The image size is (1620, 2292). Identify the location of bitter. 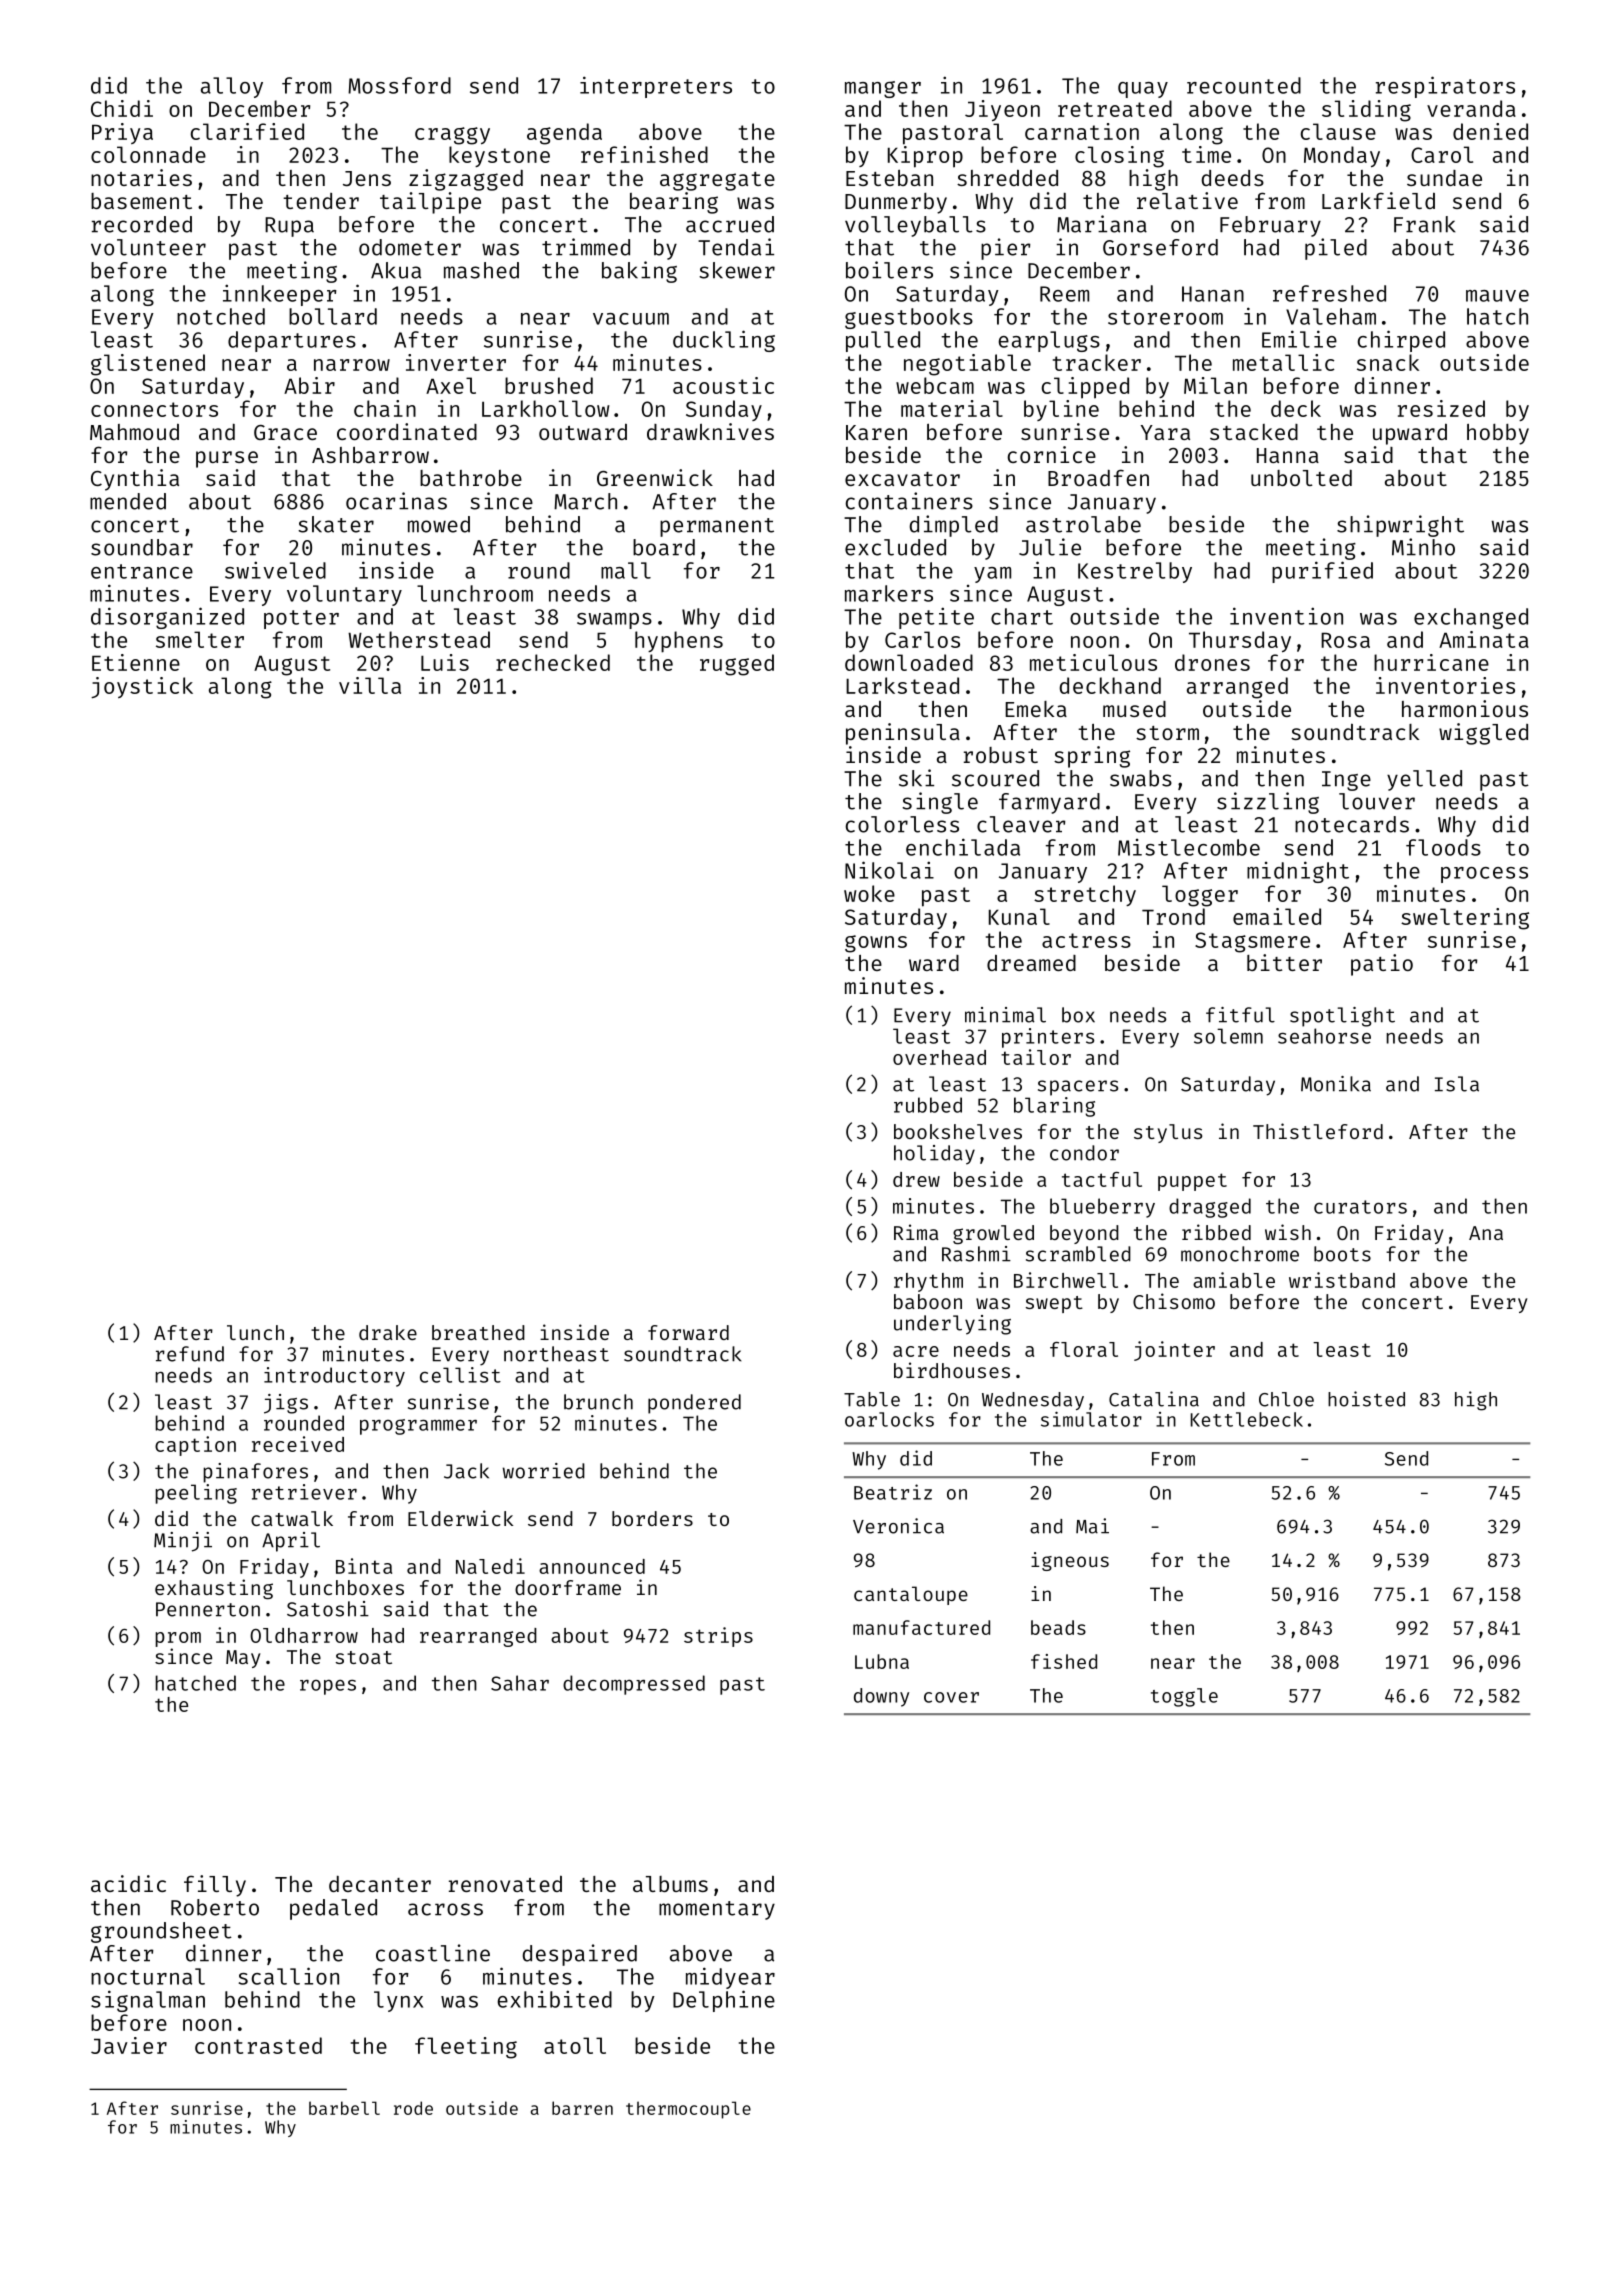
(1284, 962).
